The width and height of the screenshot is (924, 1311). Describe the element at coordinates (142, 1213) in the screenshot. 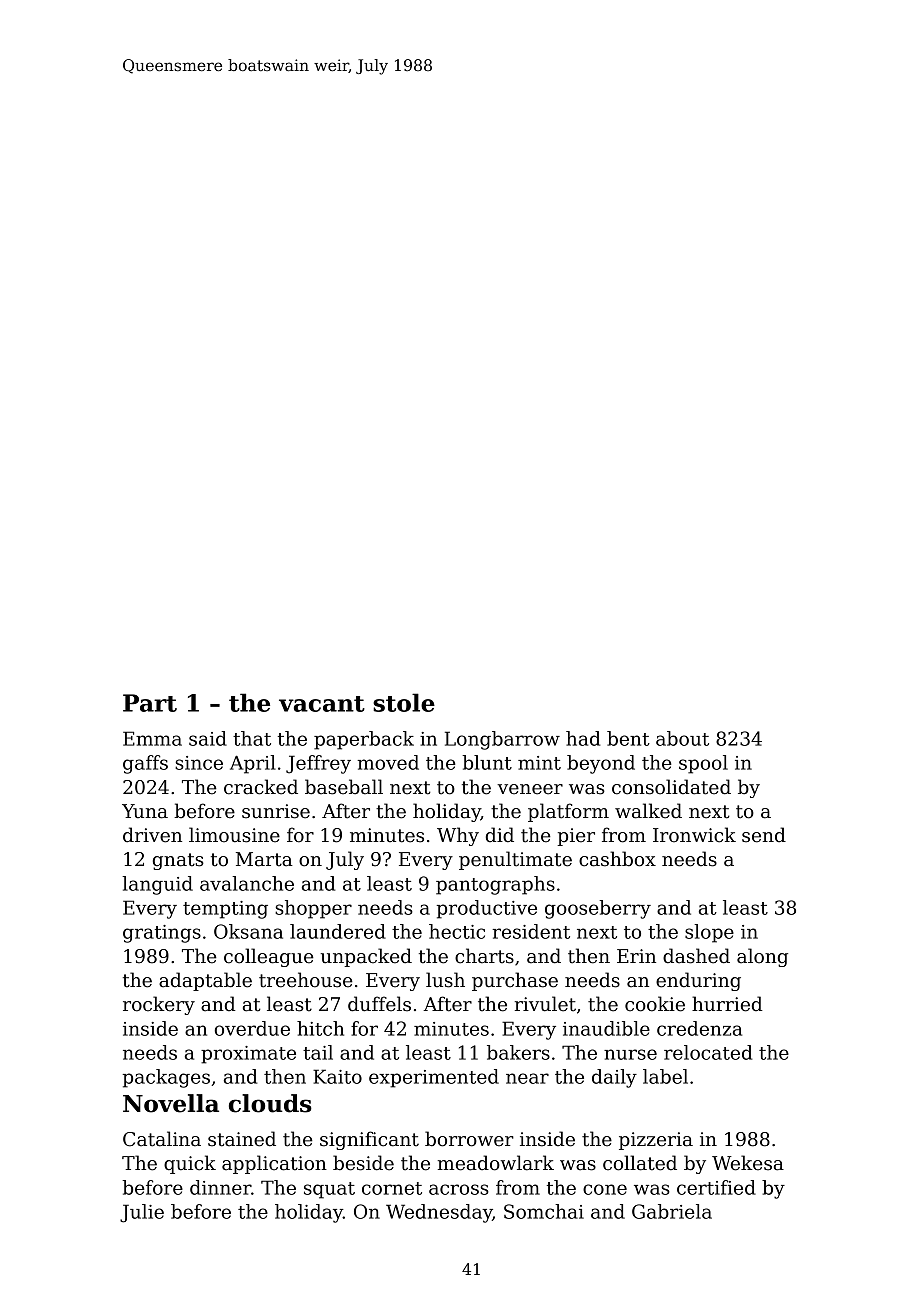

I see `Julie` at that location.
